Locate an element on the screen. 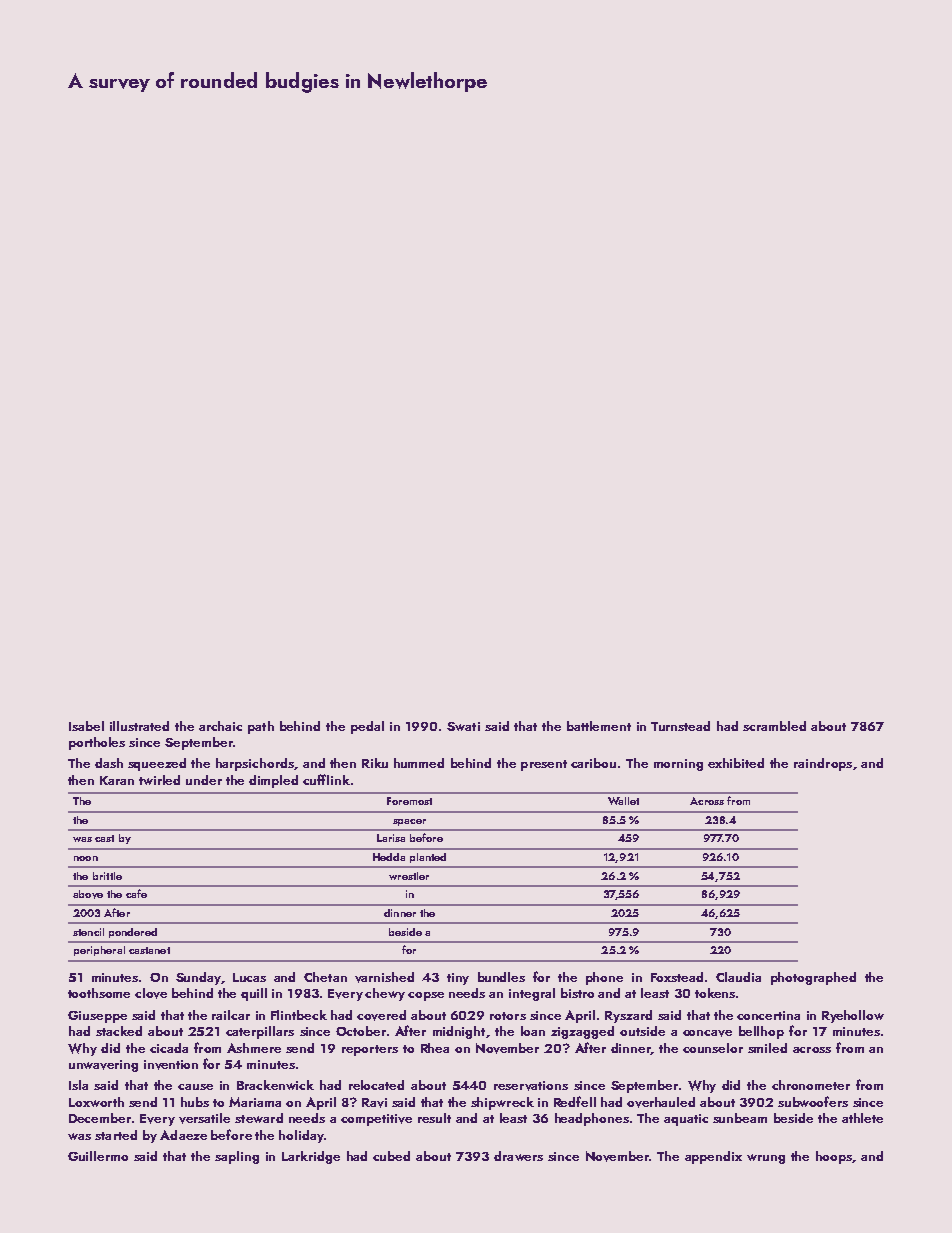 Image resolution: width=952 pixels, height=1233 pixels. counselor is located at coordinates (713, 1048).
